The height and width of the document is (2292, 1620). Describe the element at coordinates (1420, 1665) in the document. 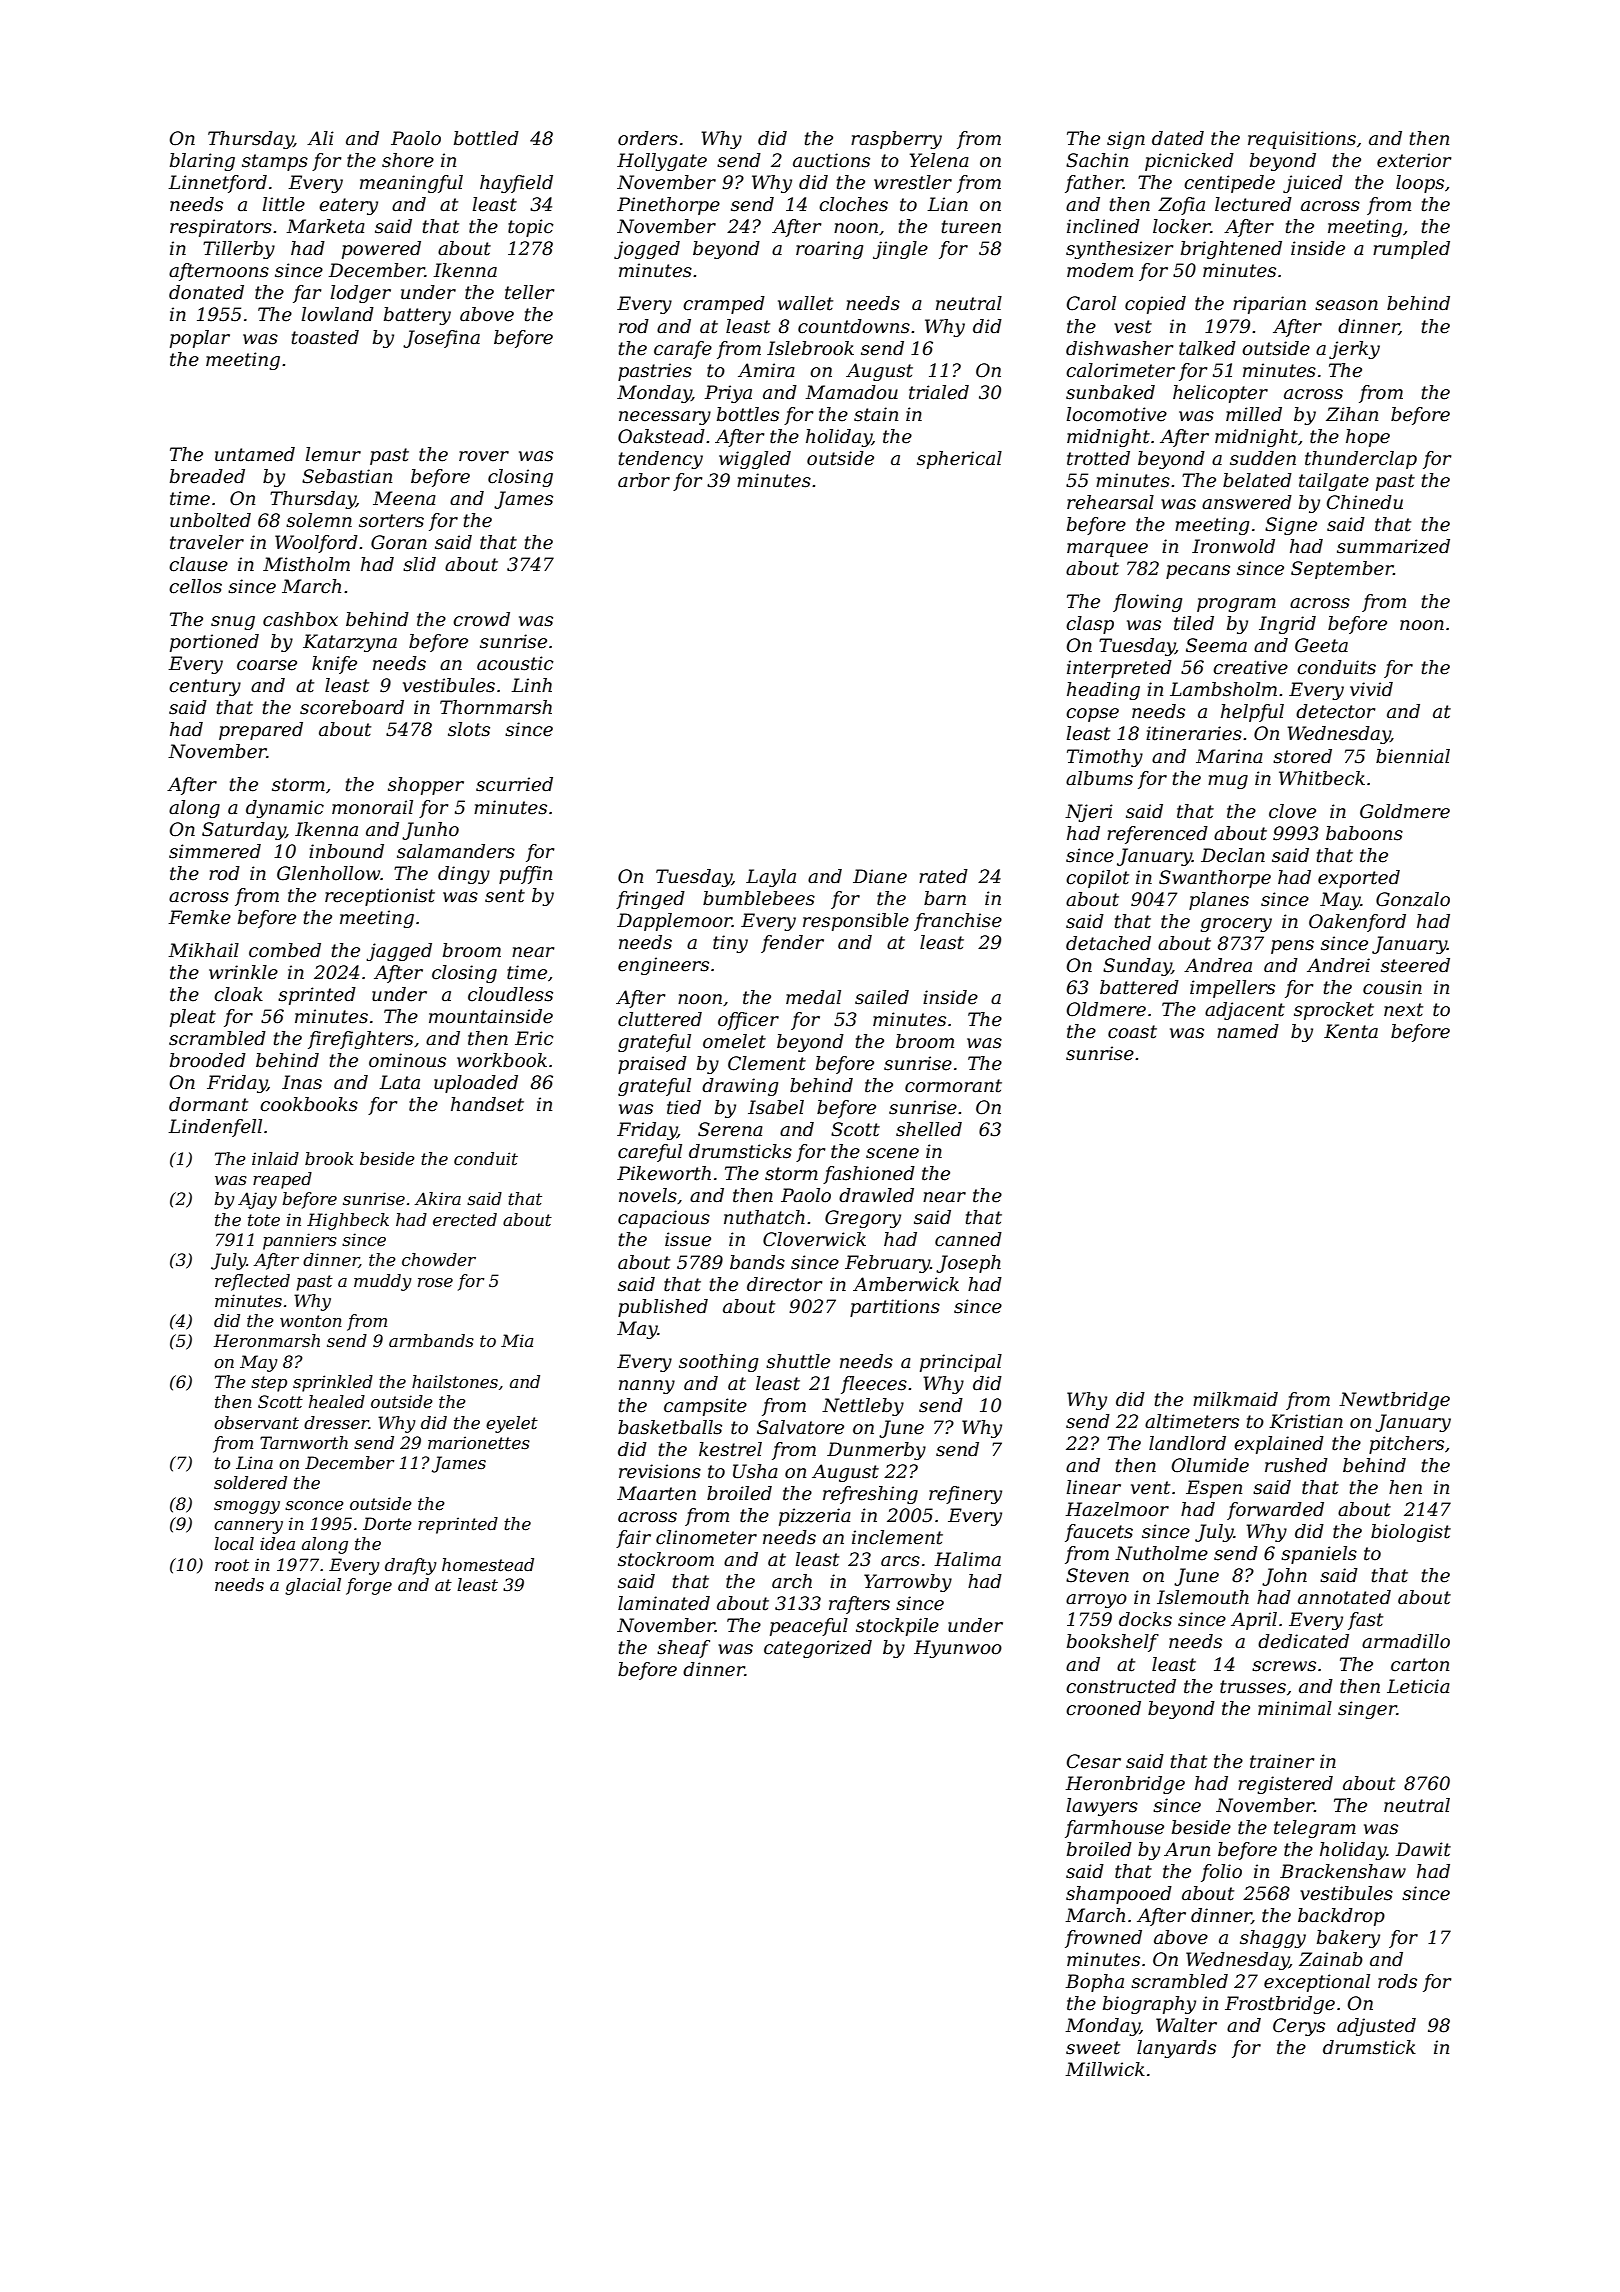

I see `carton` at that location.
